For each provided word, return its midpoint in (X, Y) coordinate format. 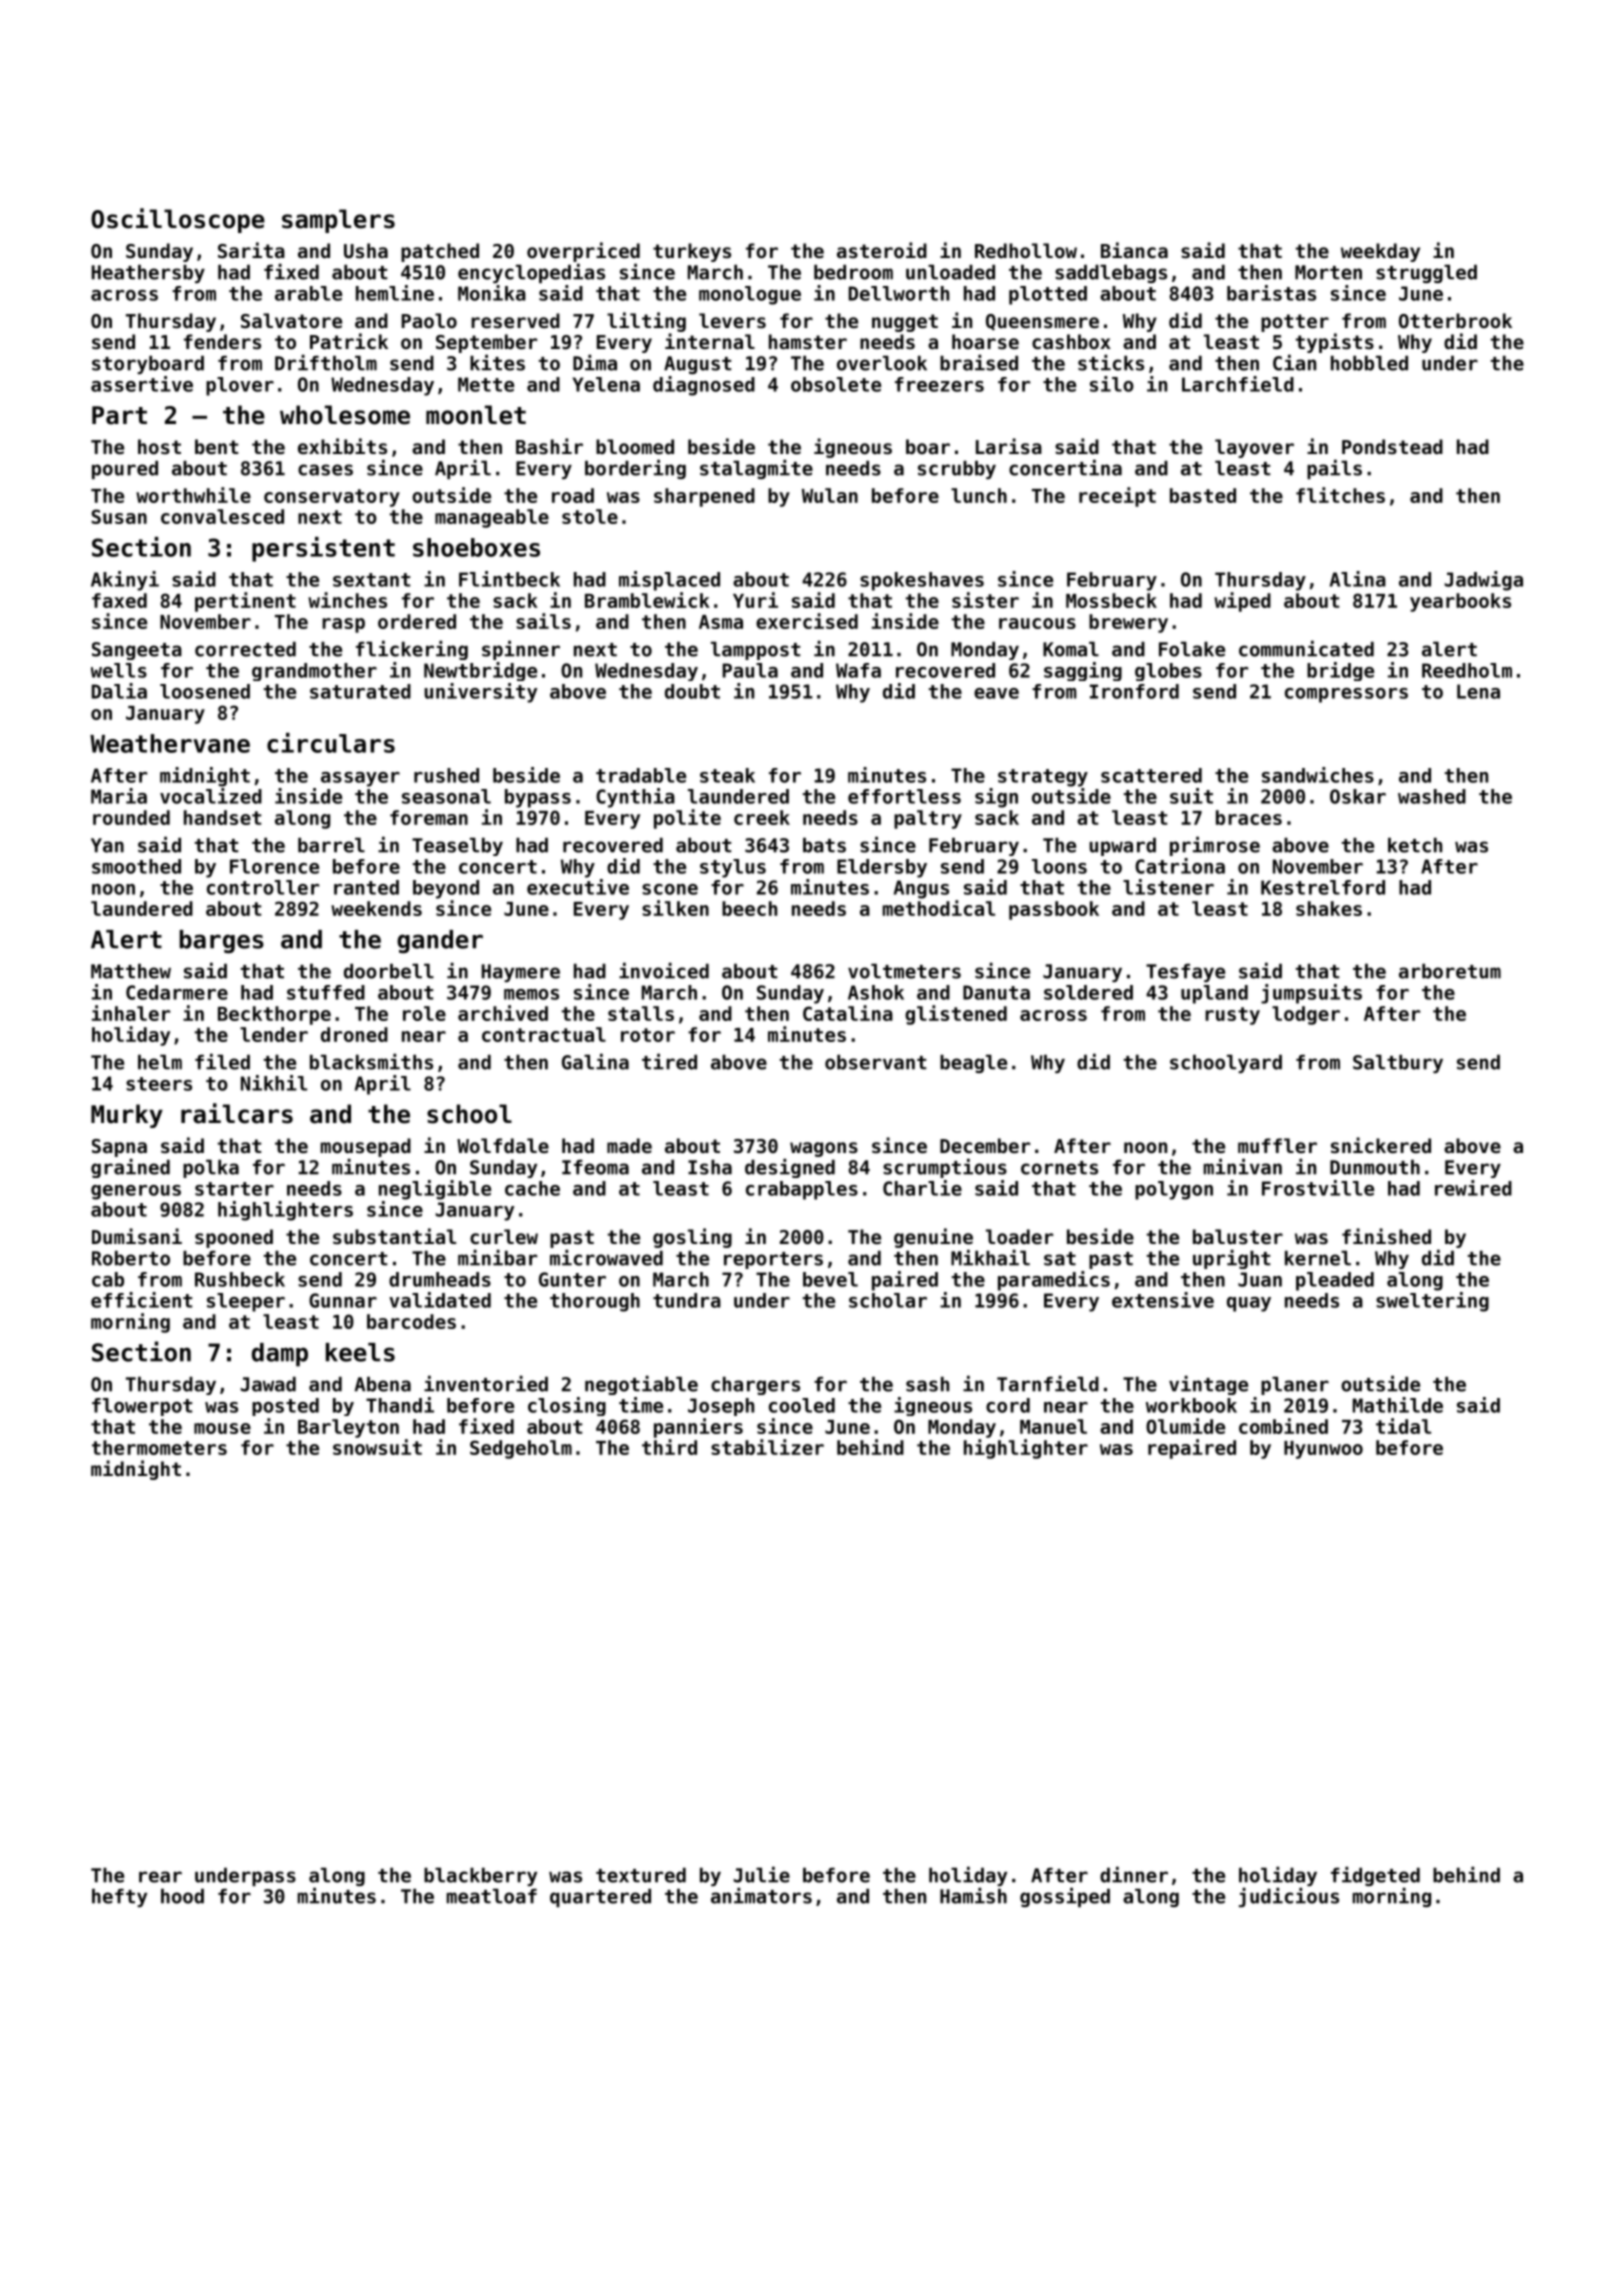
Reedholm (1467, 670)
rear (160, 1877)
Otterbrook (1455, 320)
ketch (1415, 845)
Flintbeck (509, 579)
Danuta (996, 992)
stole (590, 516)
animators (761, 1895)
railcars (237, 1113)
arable (308, 293)
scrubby (957, 470)
